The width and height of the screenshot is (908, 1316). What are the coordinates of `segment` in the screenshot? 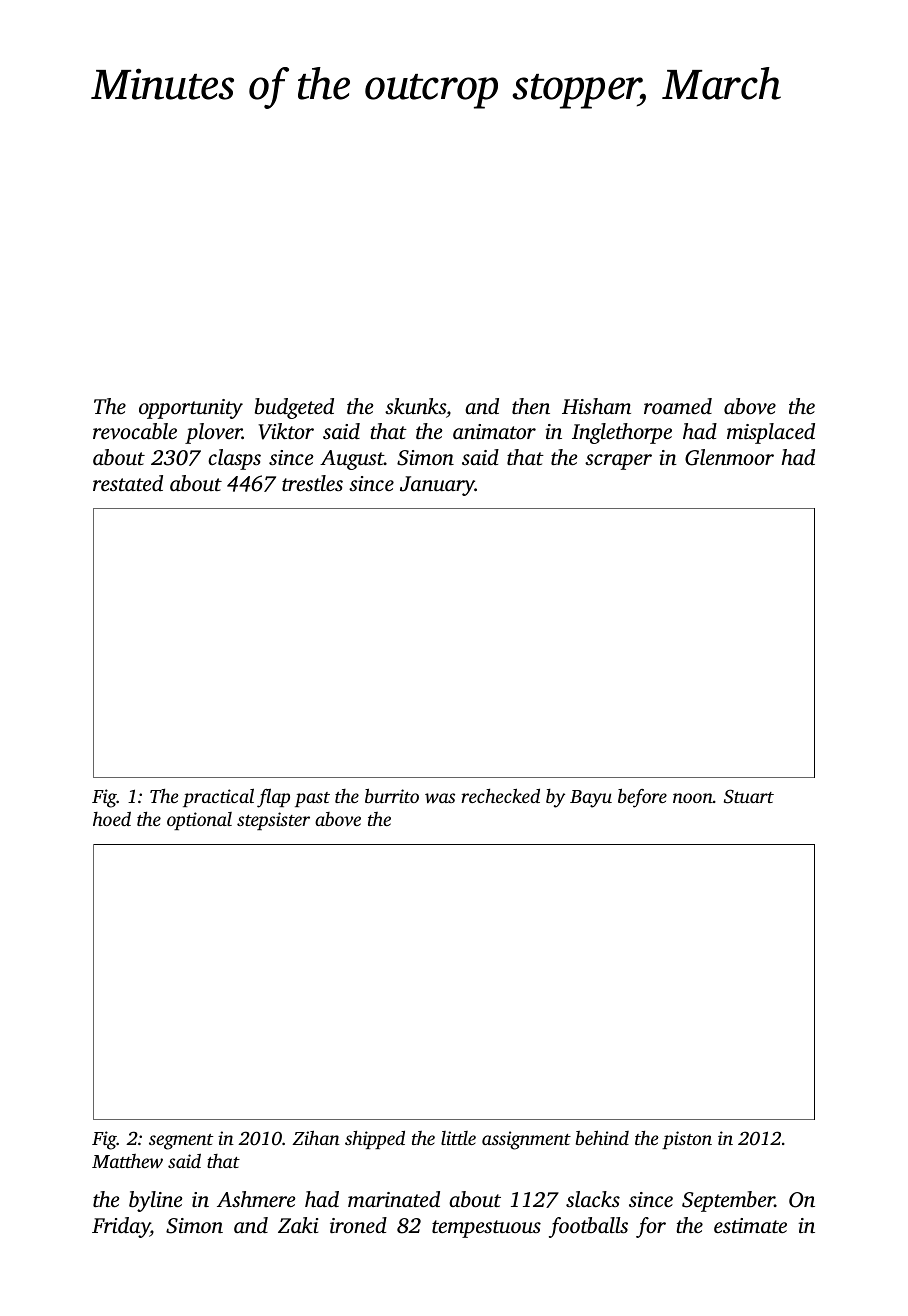 It's located at (181, 1142).
